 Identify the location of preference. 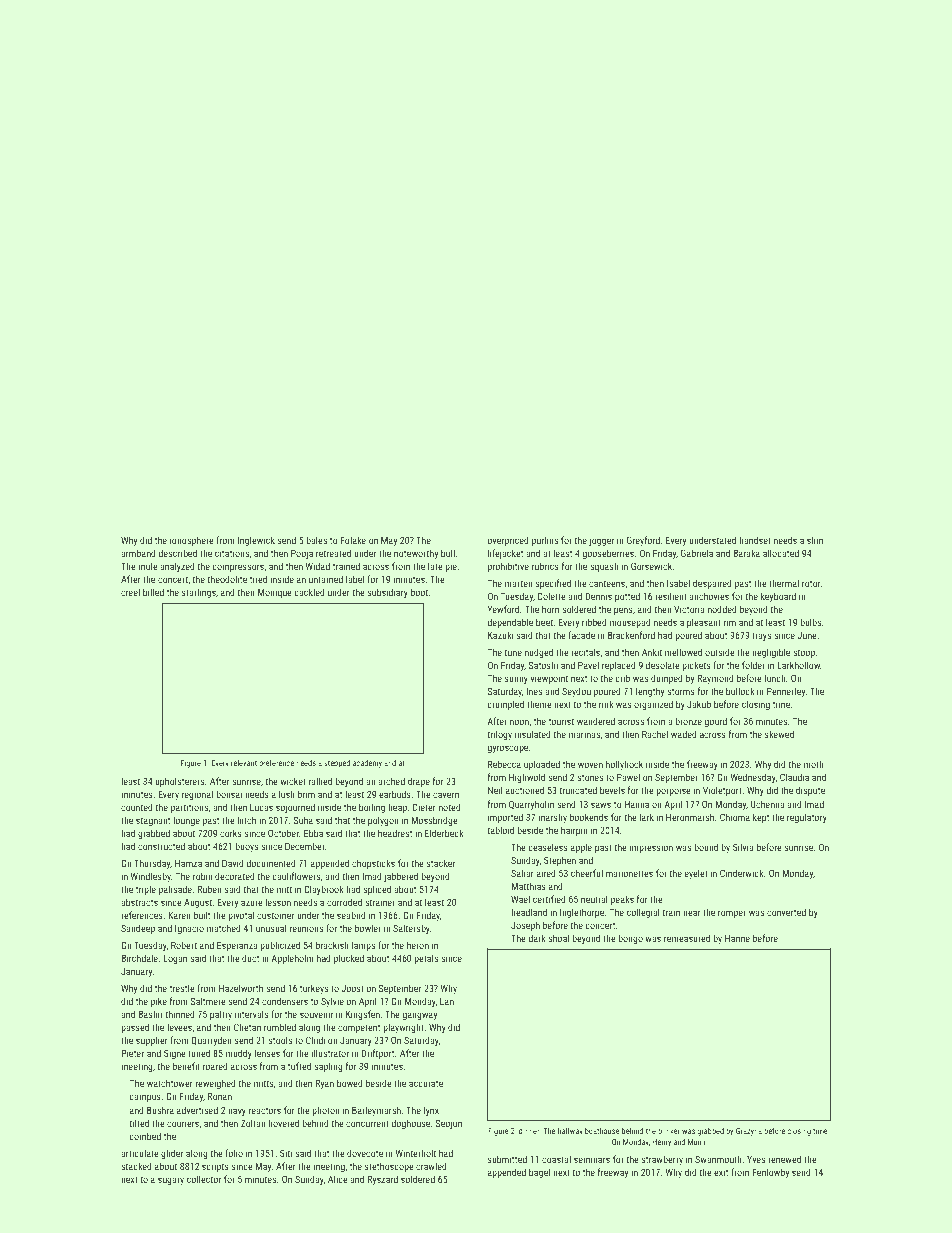
(276, 763).
